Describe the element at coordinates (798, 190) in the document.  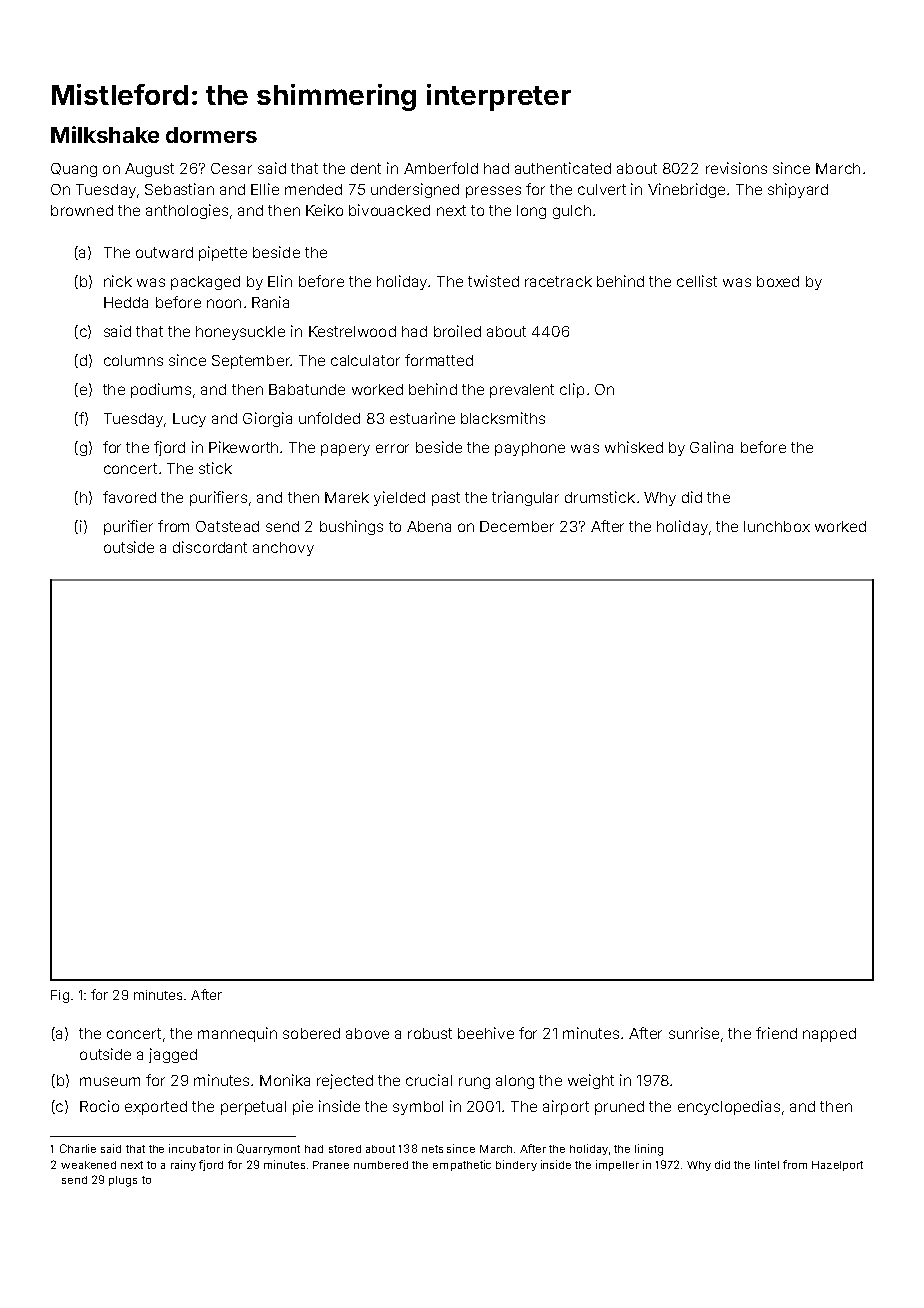
I see `shipyard` at that location.
